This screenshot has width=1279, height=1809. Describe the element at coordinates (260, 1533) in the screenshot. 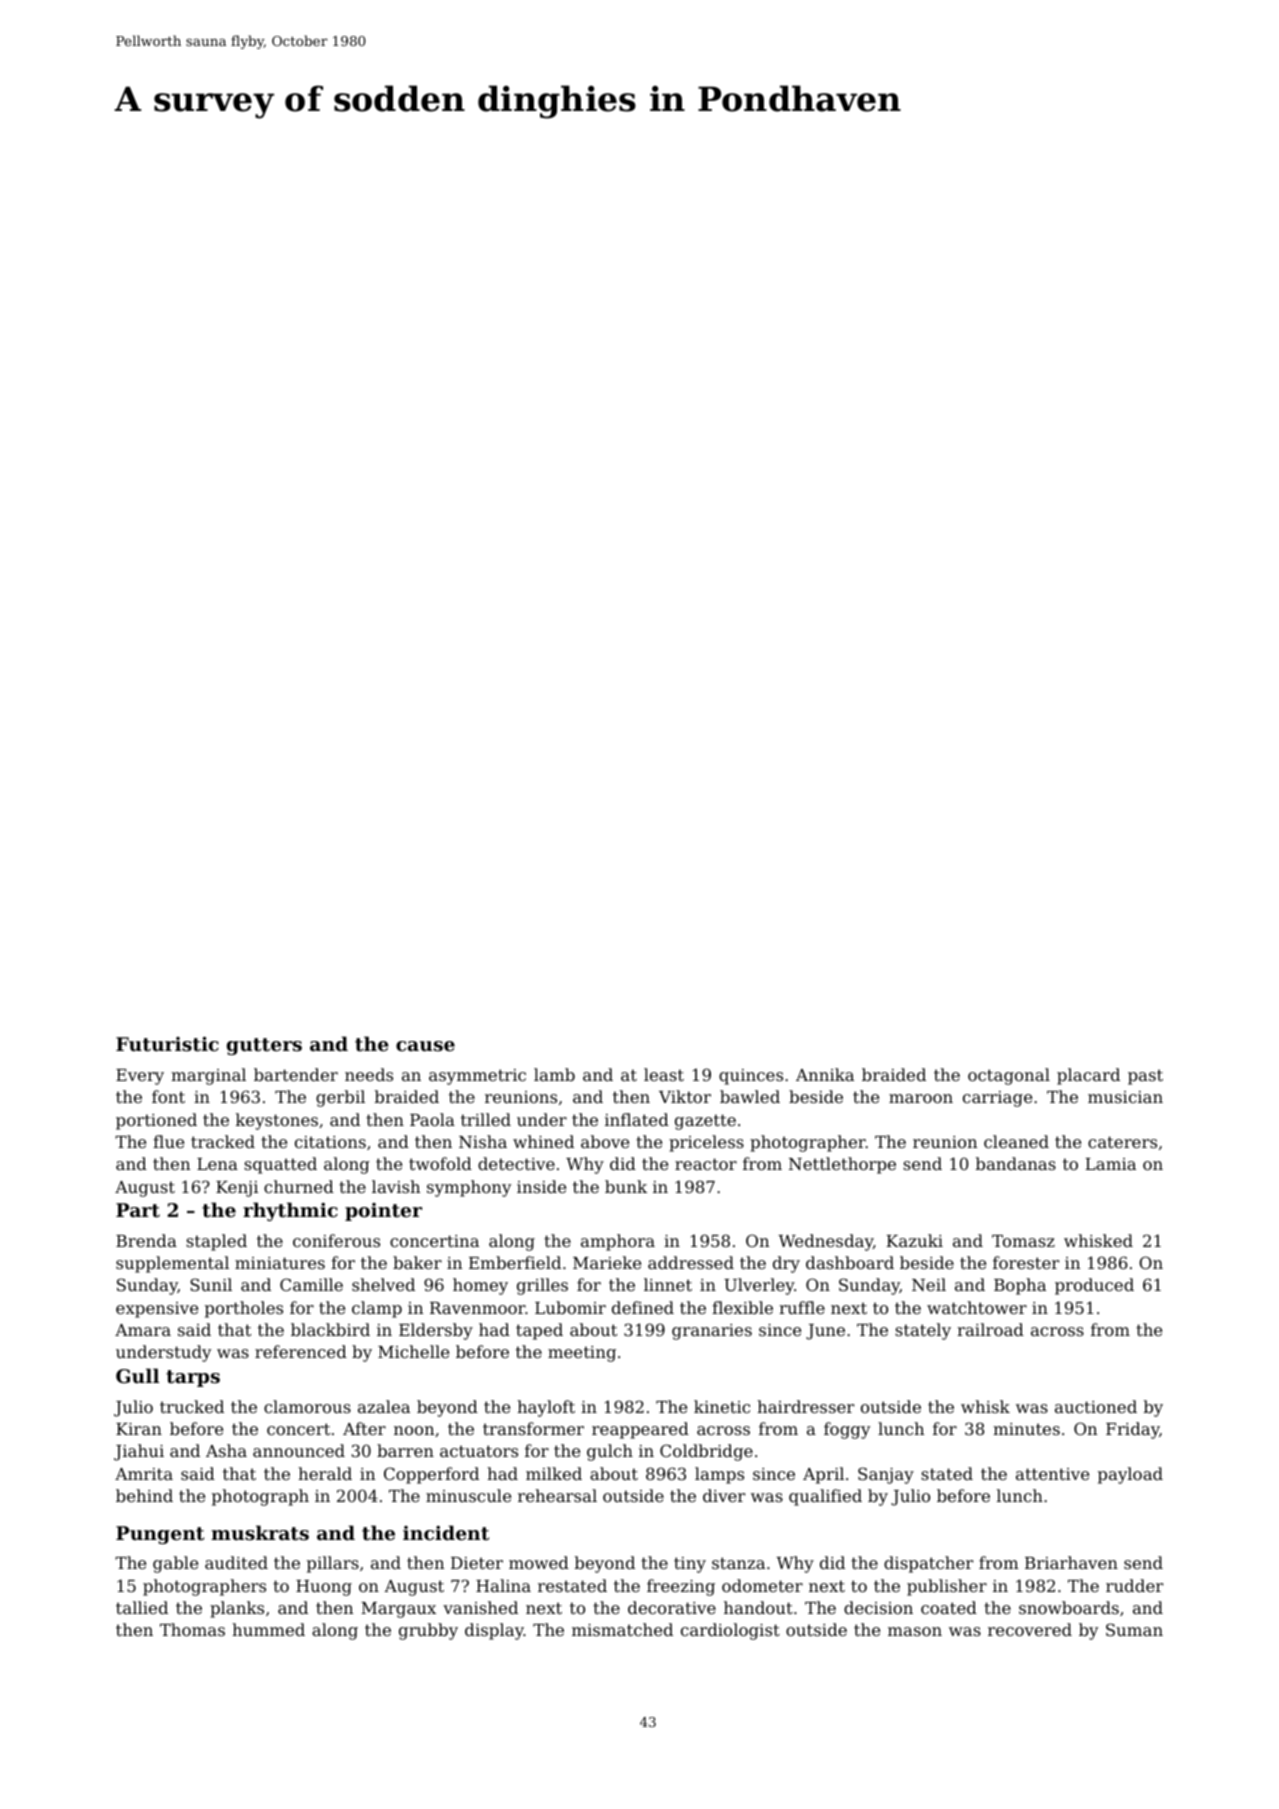

I see `muskrats` at that location.
